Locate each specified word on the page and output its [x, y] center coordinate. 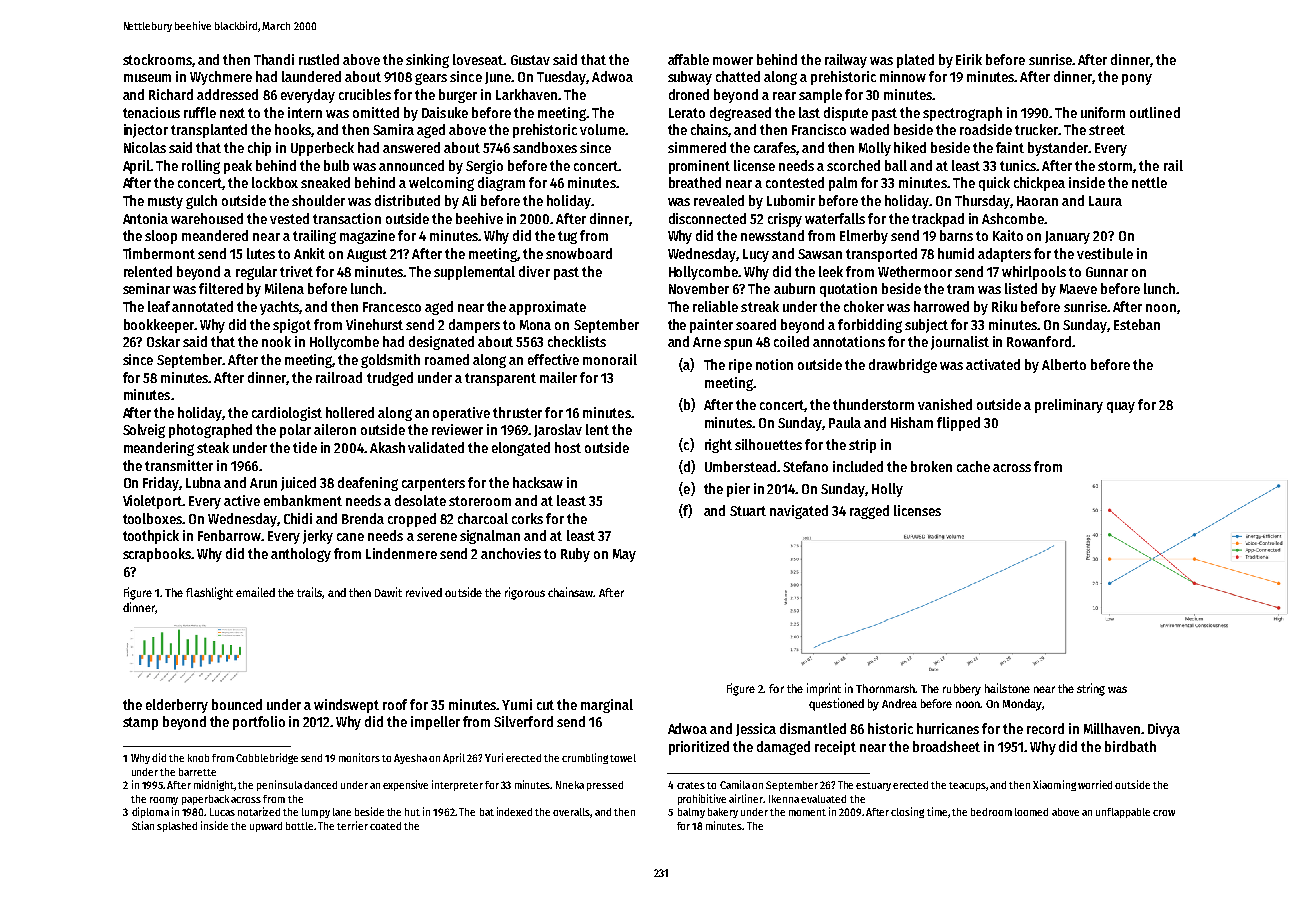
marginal [607, 706]
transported [881, 255]
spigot [292, 326]
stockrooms [157, 59]
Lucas [222, 812]
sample [820, 96]
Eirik [969, 59]
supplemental [474, 273]
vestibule [1105, 253]
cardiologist [287, 414]
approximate [547, 308]
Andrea [899, 703]
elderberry [177, 706]
